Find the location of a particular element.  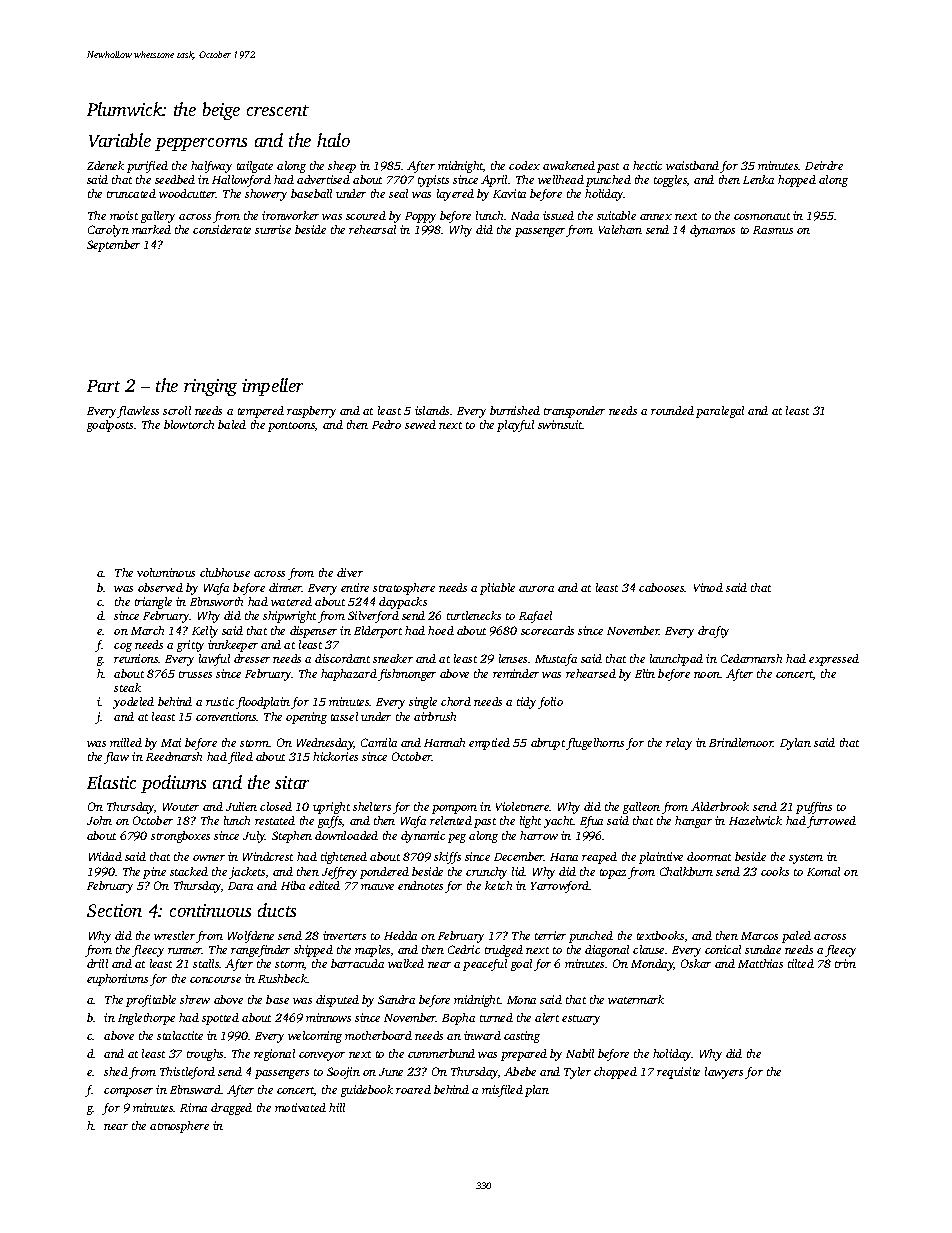

considerate is located at coordinates (222, 229).
